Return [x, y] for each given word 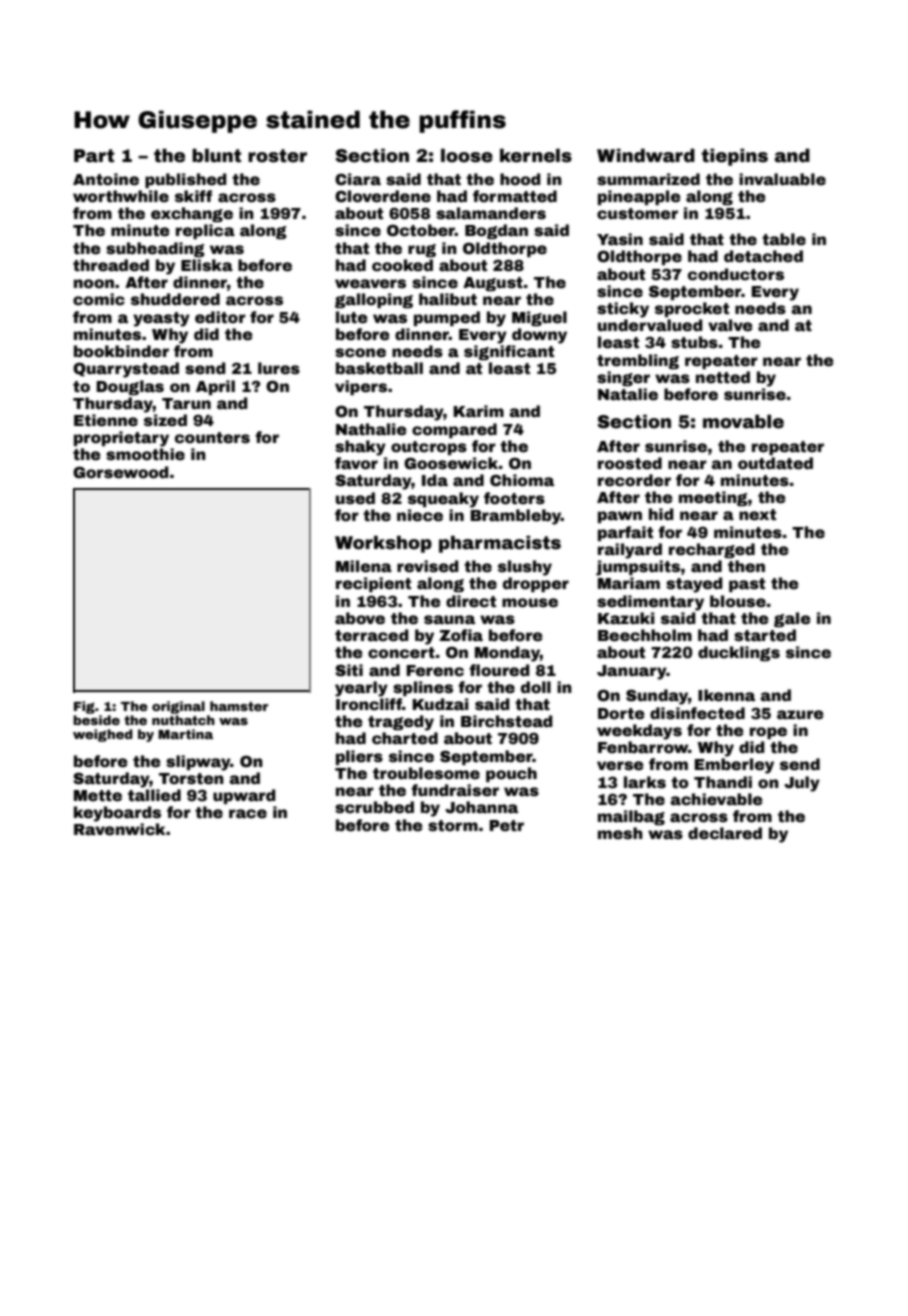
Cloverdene [383, 196]
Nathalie [371, 429]
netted [723, 377]
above [360, 618]
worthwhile [121, 196]
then [746, 566]
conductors [736, 274]
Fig [84, 707]
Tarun [186, 404]
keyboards [117, 814]
